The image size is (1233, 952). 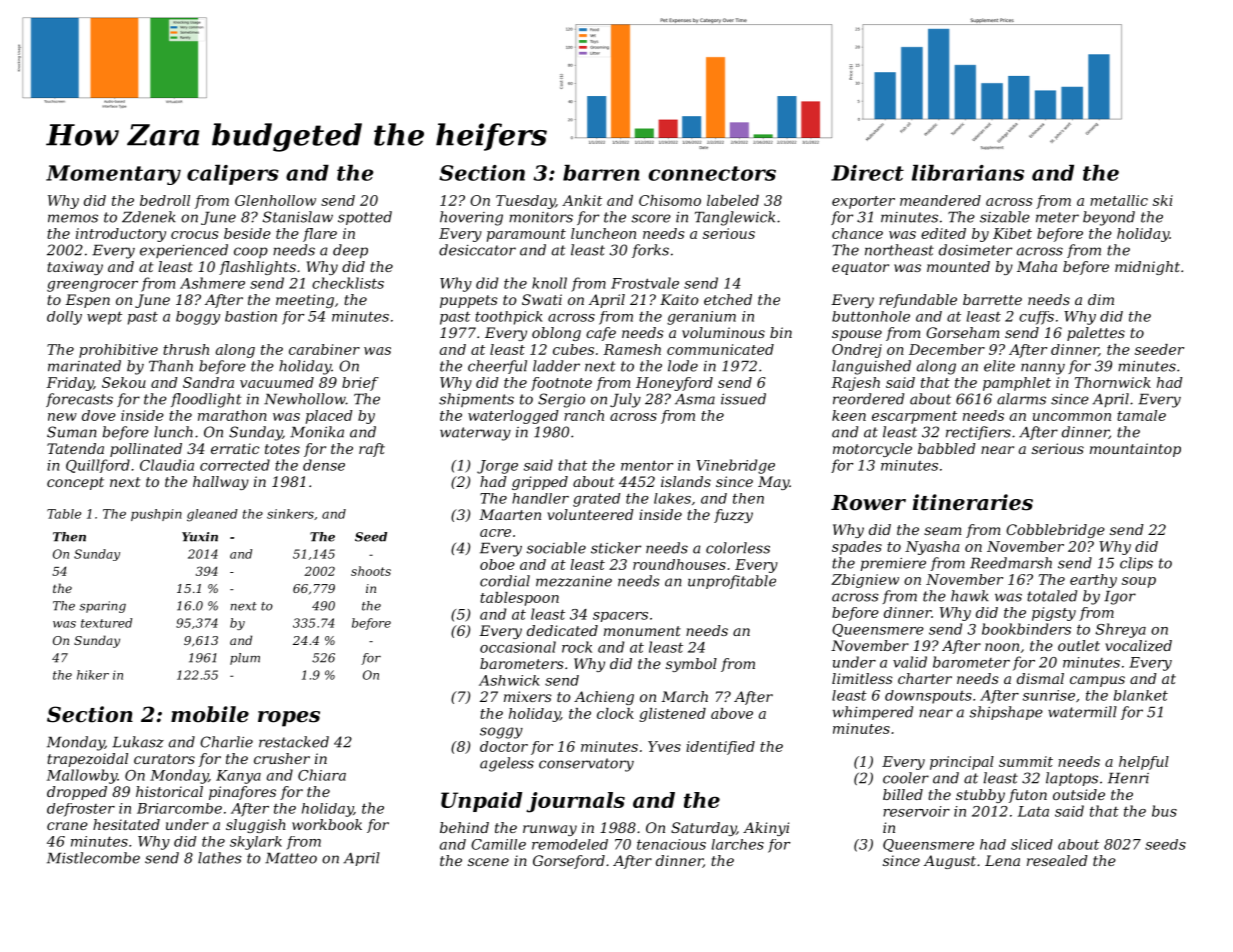 I want to click on mountaintop, so click(x=1135, y=450).
